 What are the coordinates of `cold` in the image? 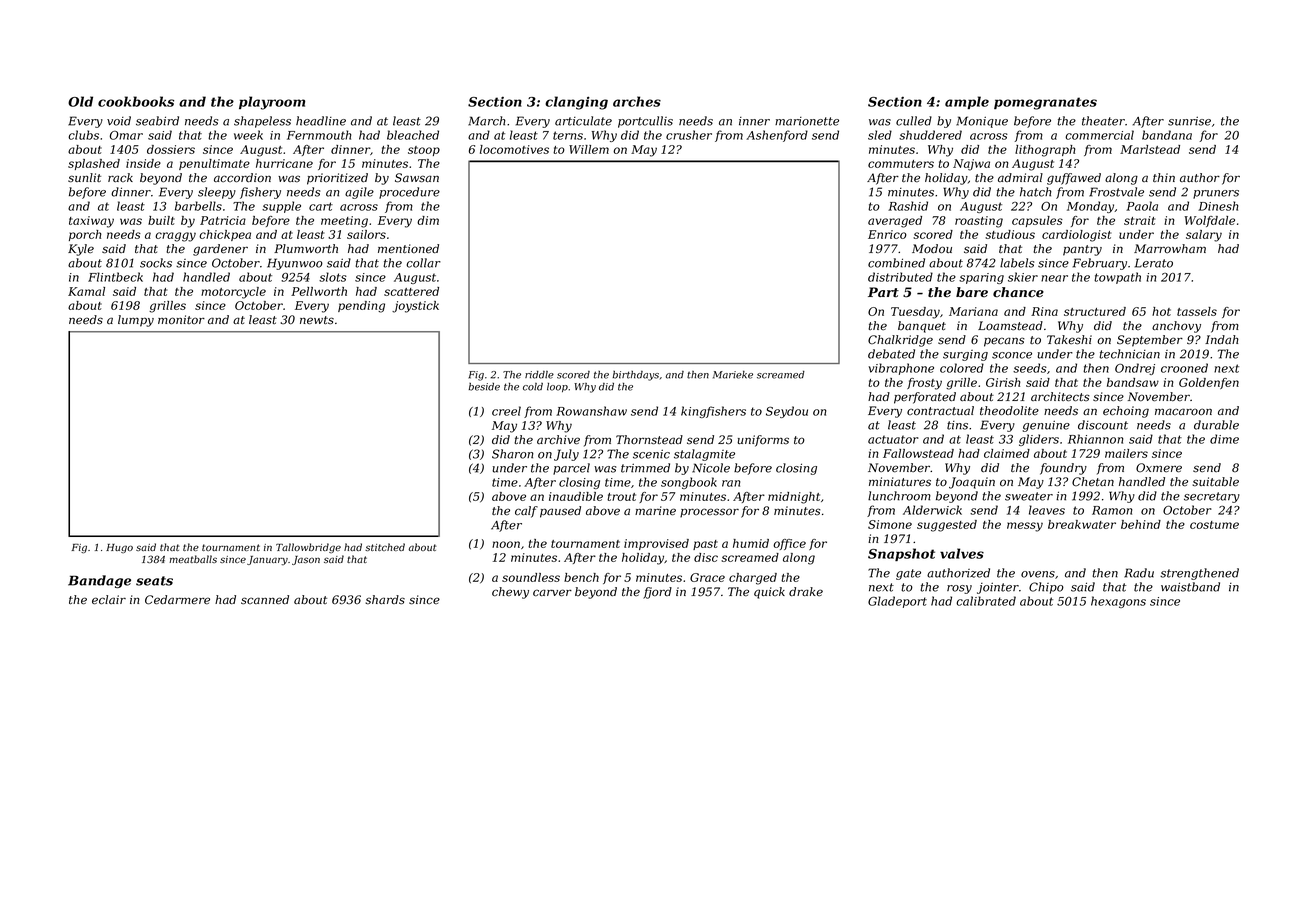 It's located at (533, 387).
